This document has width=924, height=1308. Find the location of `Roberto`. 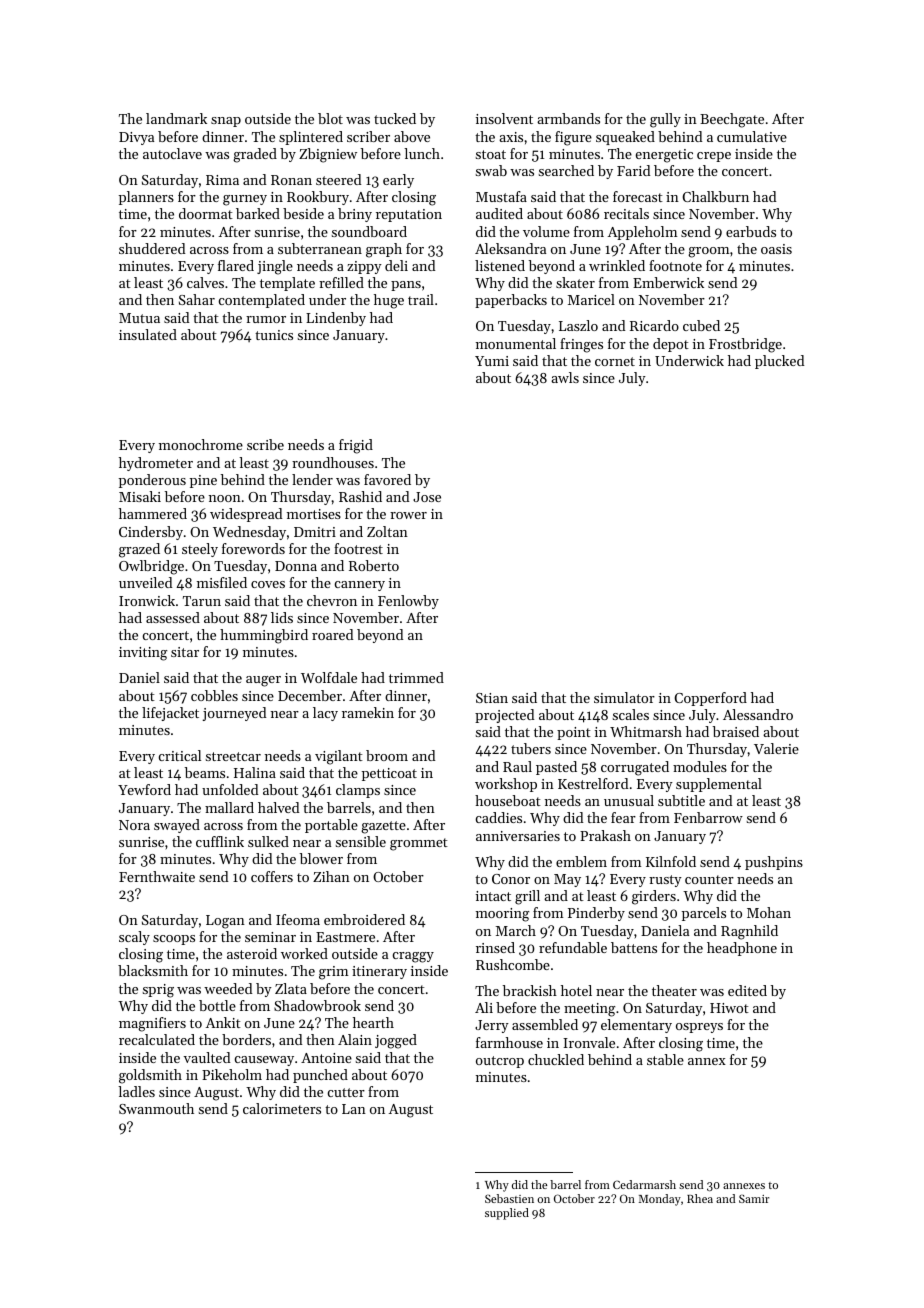

Roberto is located at coordinates (374, 565).
